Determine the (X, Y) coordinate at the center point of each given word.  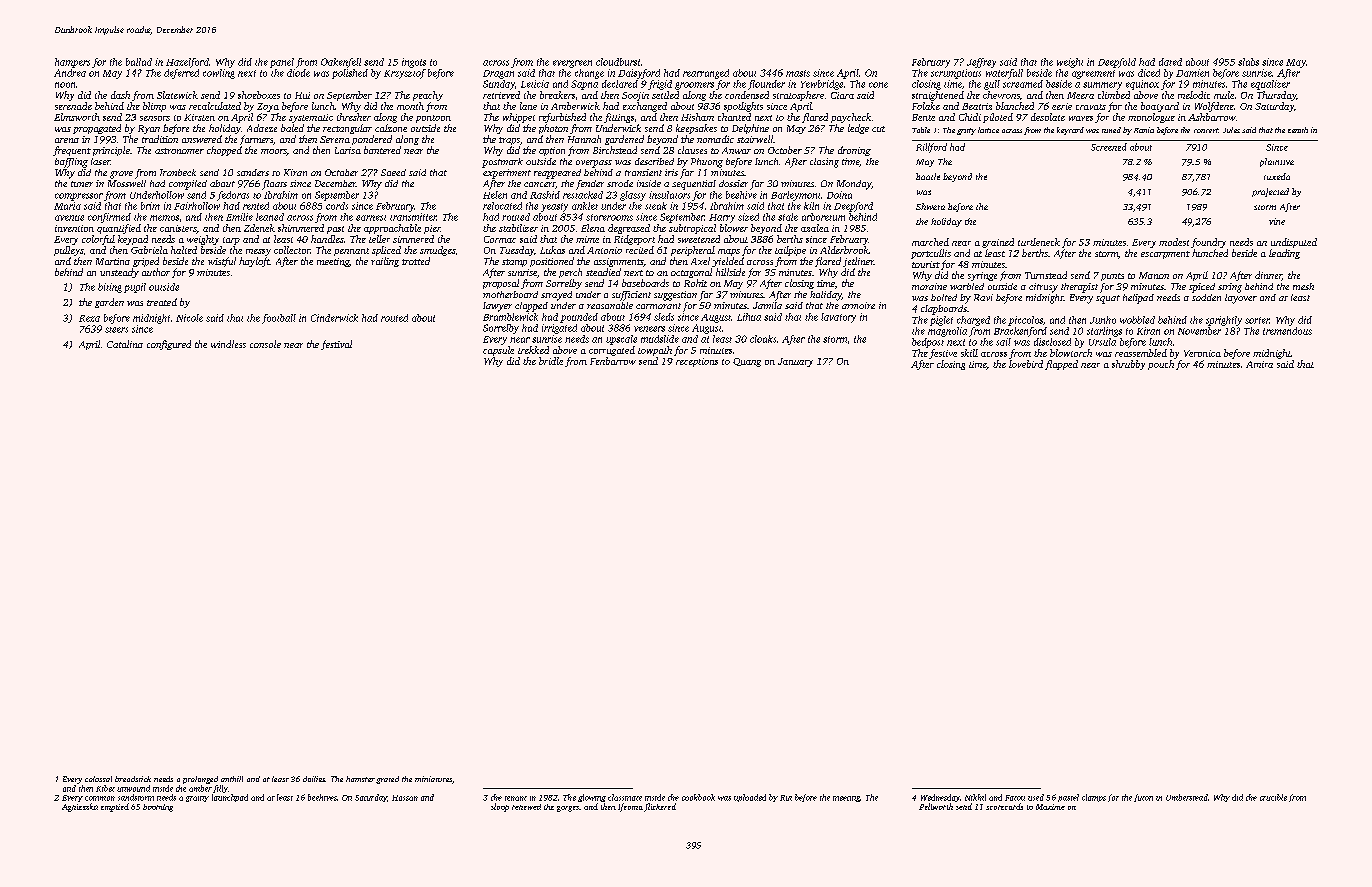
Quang (747, 362)
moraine (929, 286)
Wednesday (940, 798)
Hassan (405, 798)
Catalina (125, 344)
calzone (391, 128)
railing (385, 262)
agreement (1093, 74)
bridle (551, 361)
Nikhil (975, 797)
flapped (1061, 365)
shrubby (1128, 365)
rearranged (706, 74)
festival (336, 345)
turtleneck (1039, 242)
